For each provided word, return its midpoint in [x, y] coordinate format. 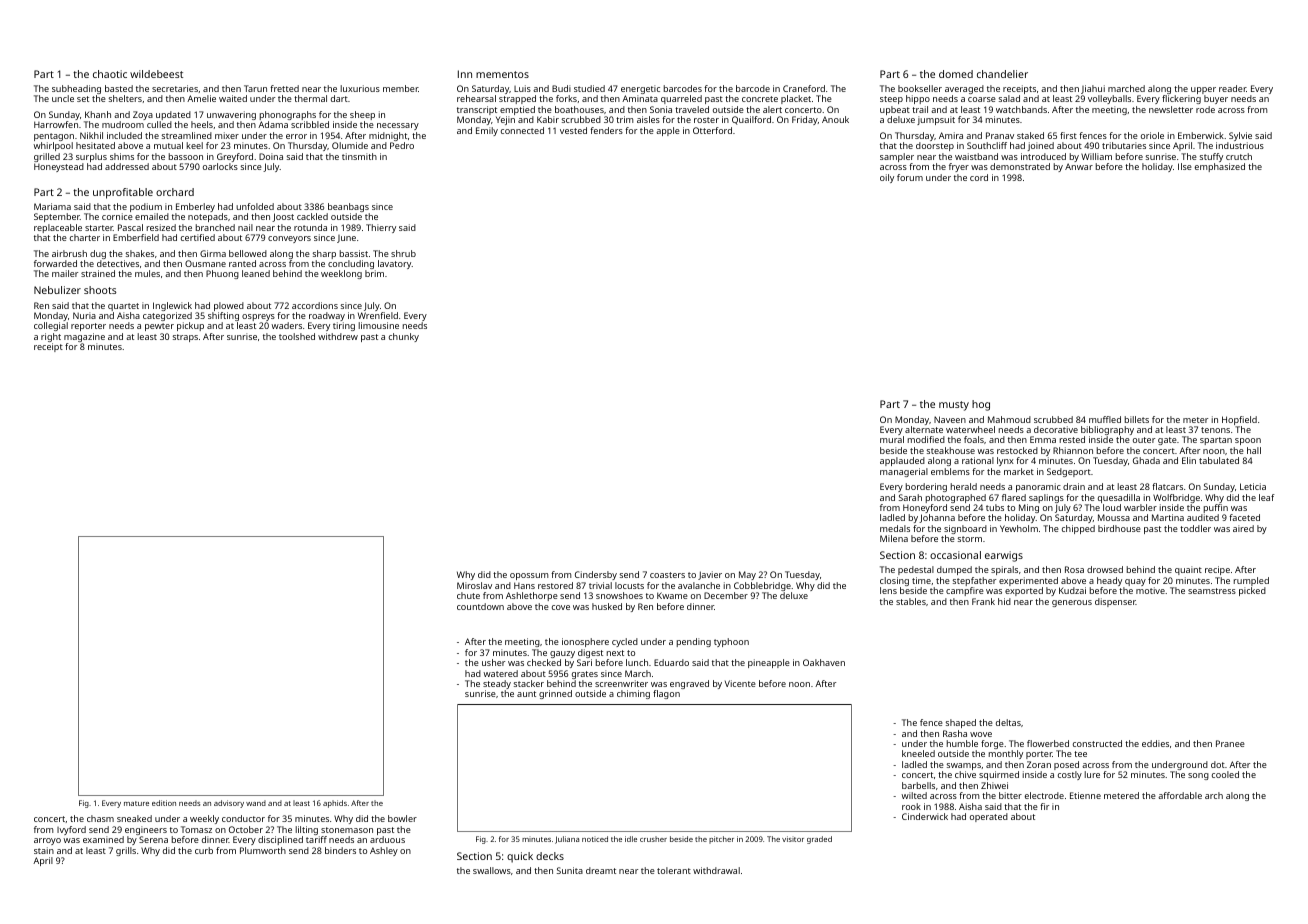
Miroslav [474, 585]
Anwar [1079, 166]
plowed [229, 306]
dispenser [1115, 602]
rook [911, 806]
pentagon [54, 137]
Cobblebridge [762, 586]
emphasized [1220, 167]
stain [44, 850]
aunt [526, 694]
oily [887, 178]
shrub [403, 253]
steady [497, 684]
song [1198, 776]
